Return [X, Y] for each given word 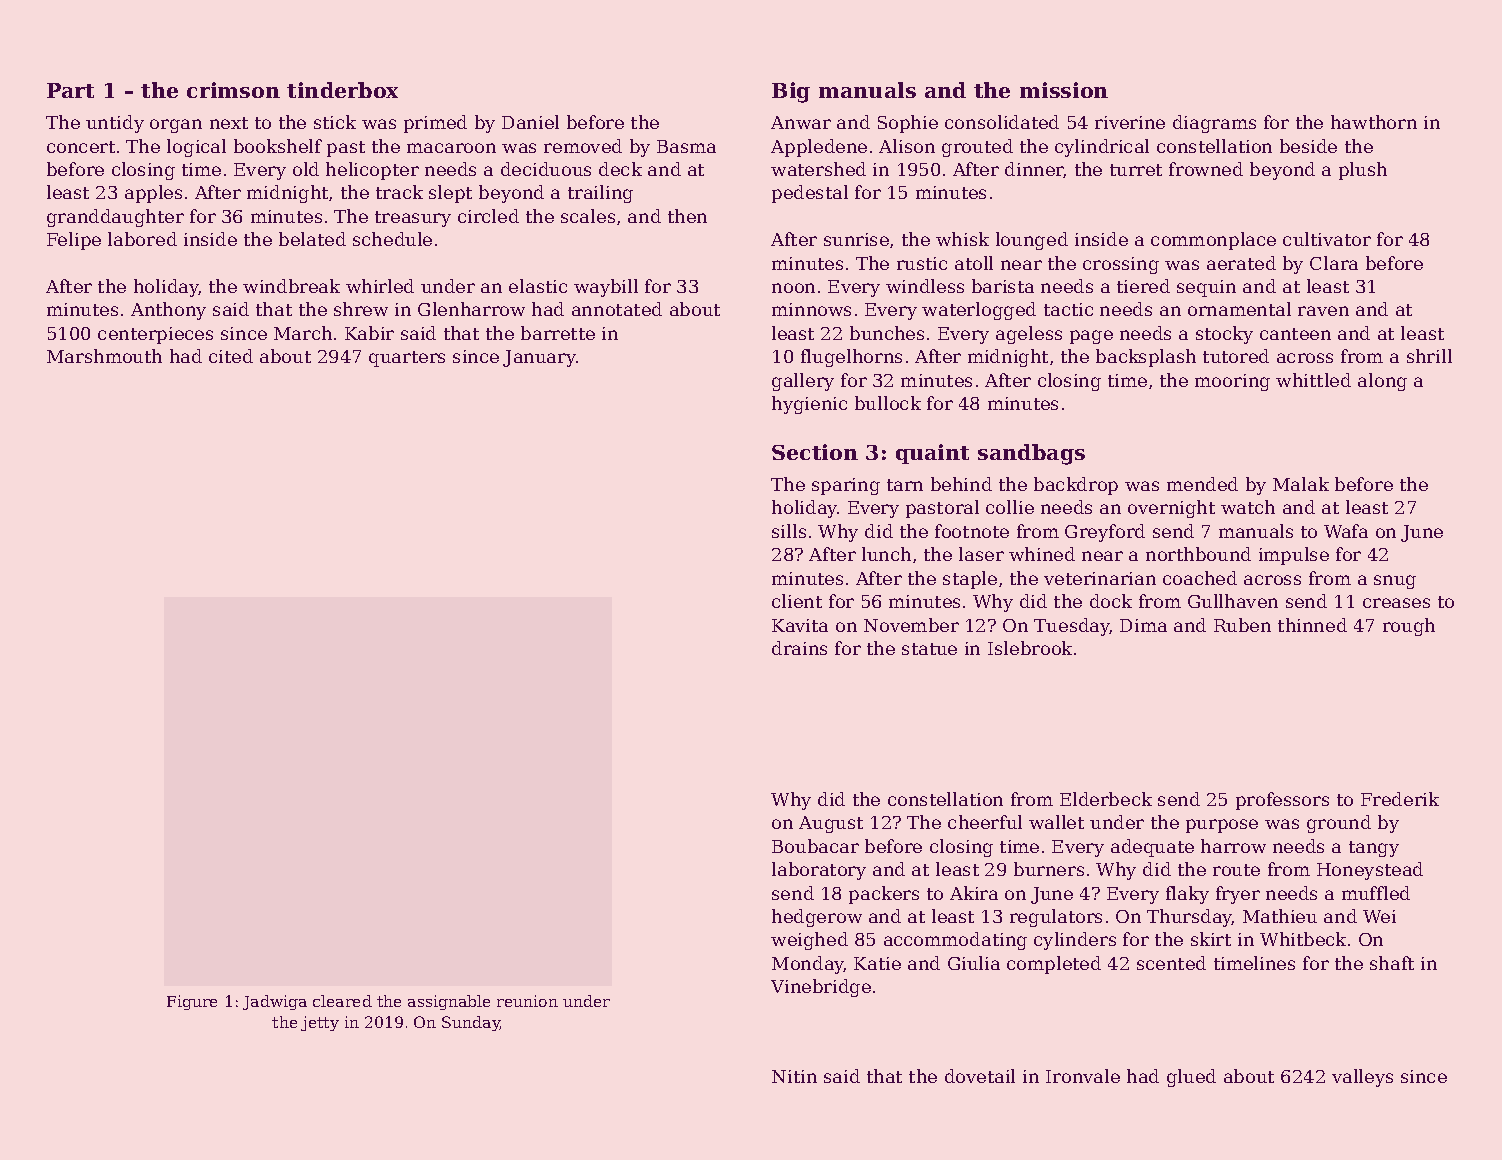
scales [588, 216]
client [797, 601]
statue [929, 649]
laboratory [819, 871]
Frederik [1400, 799]
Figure [192, 1002]
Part [70, 90]
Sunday [471, 1023]
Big [791, 92]
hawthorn [1374, 122]
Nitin [794, 1076]
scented [1171, 963]
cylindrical [1102, 148]
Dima [1143, 625]
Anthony [168, 311]
